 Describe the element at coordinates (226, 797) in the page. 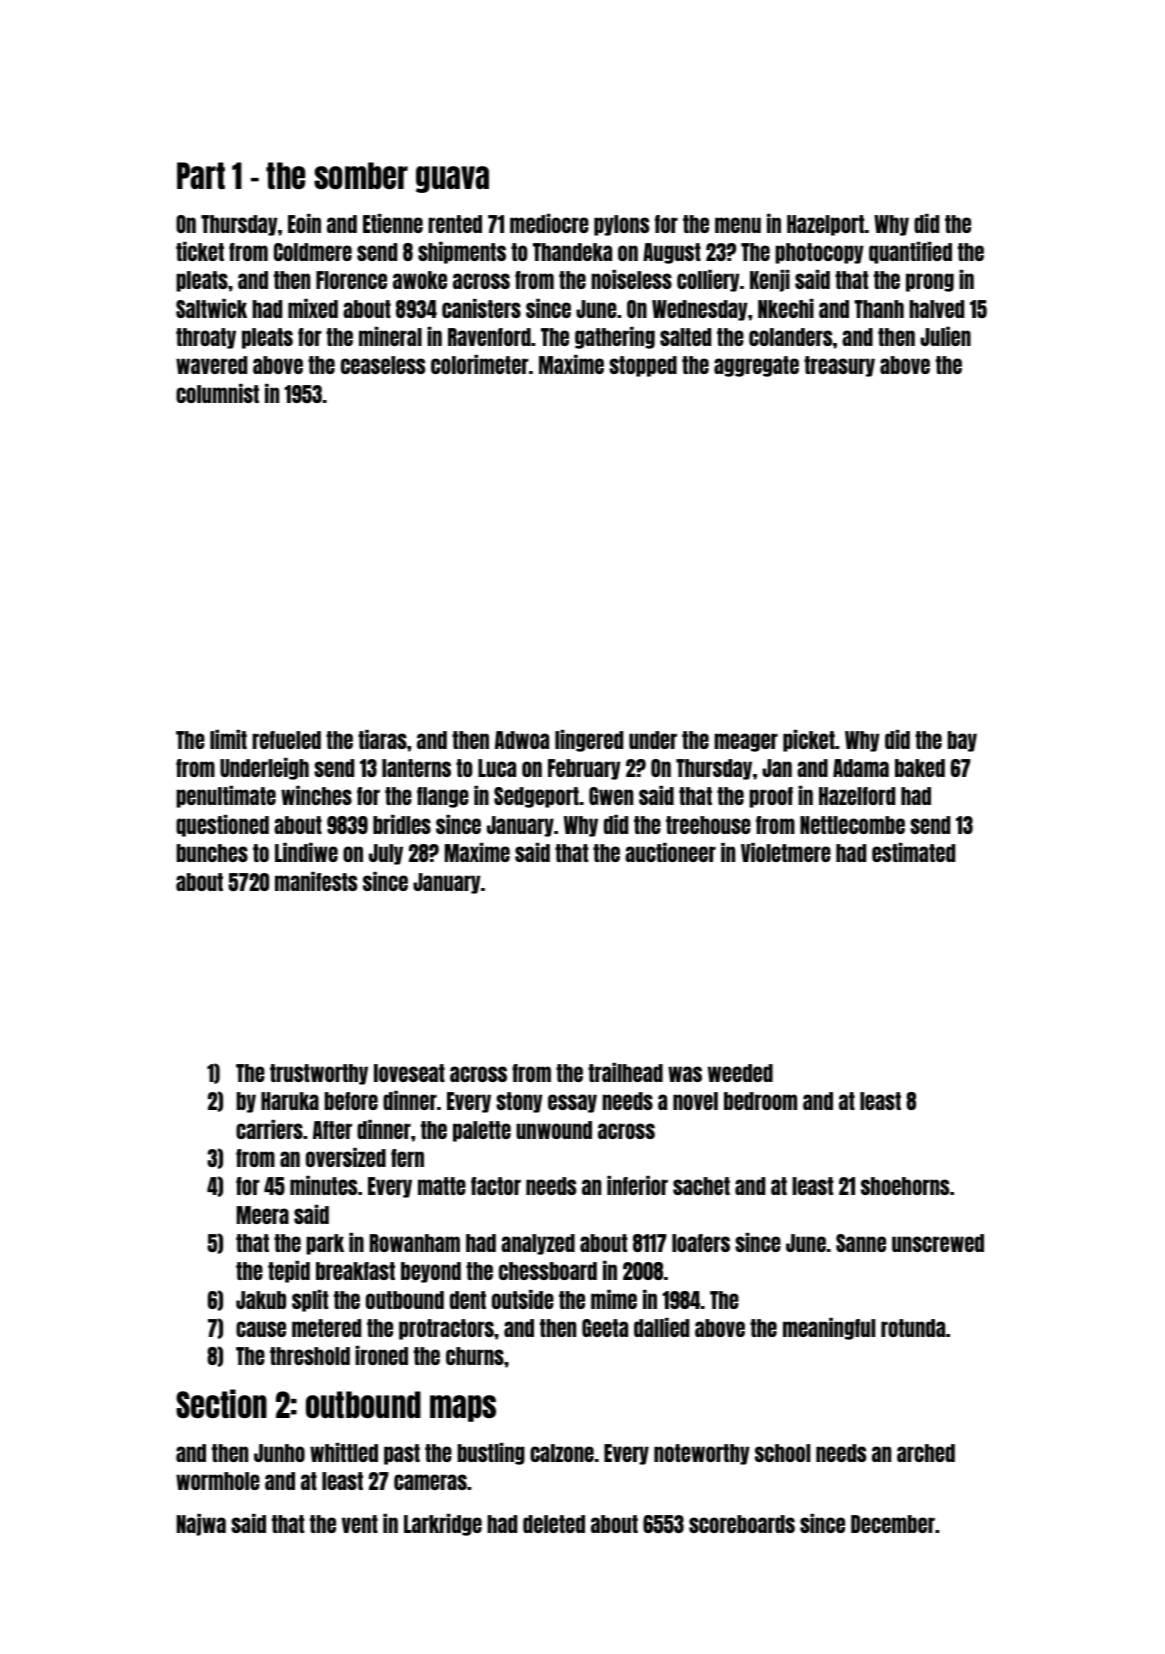

I see `penultimate` at that location.
